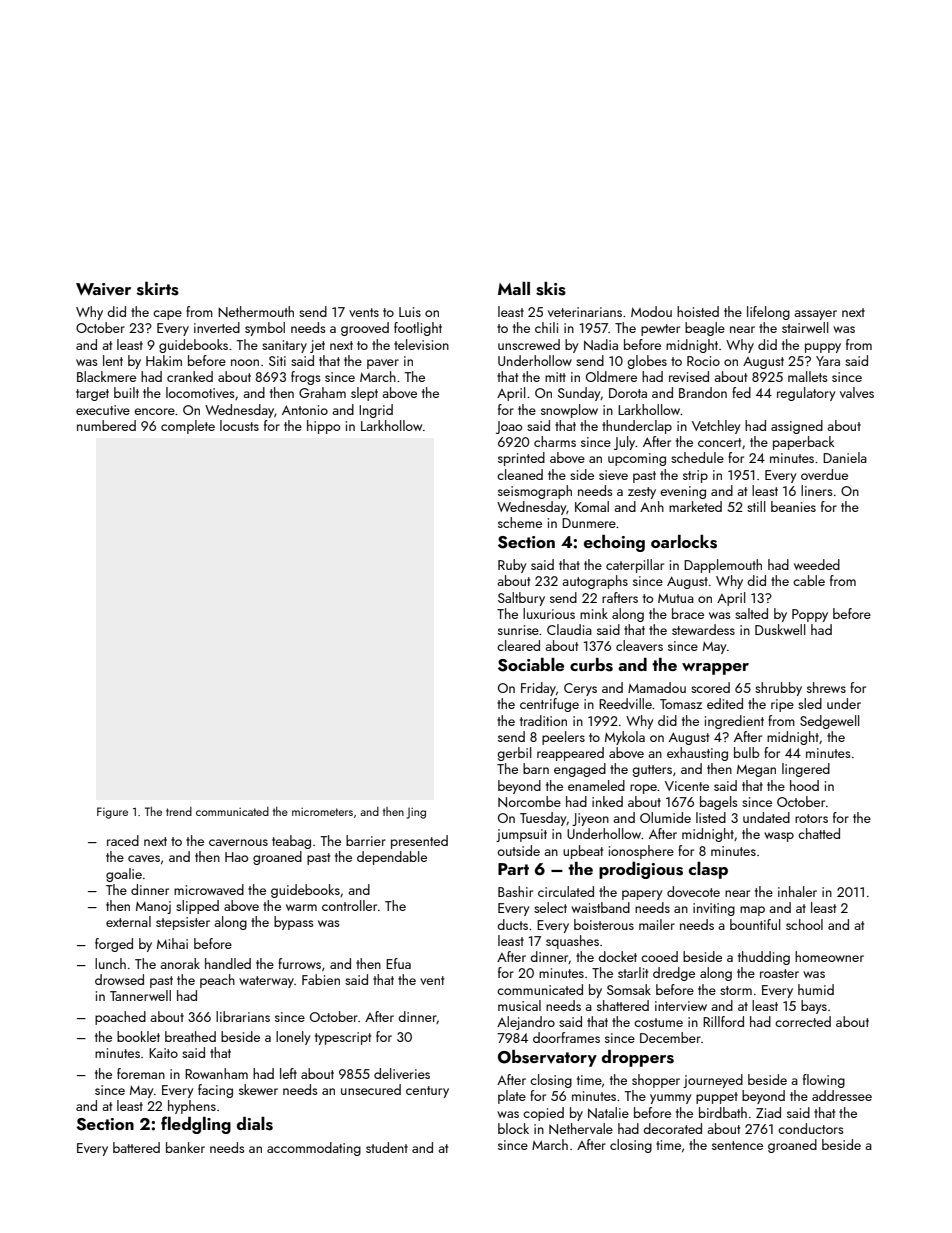 The image size is (952, 1233). Describe the element at coordinates (555, 441) in the screenshot. I see `charms` at that location.
